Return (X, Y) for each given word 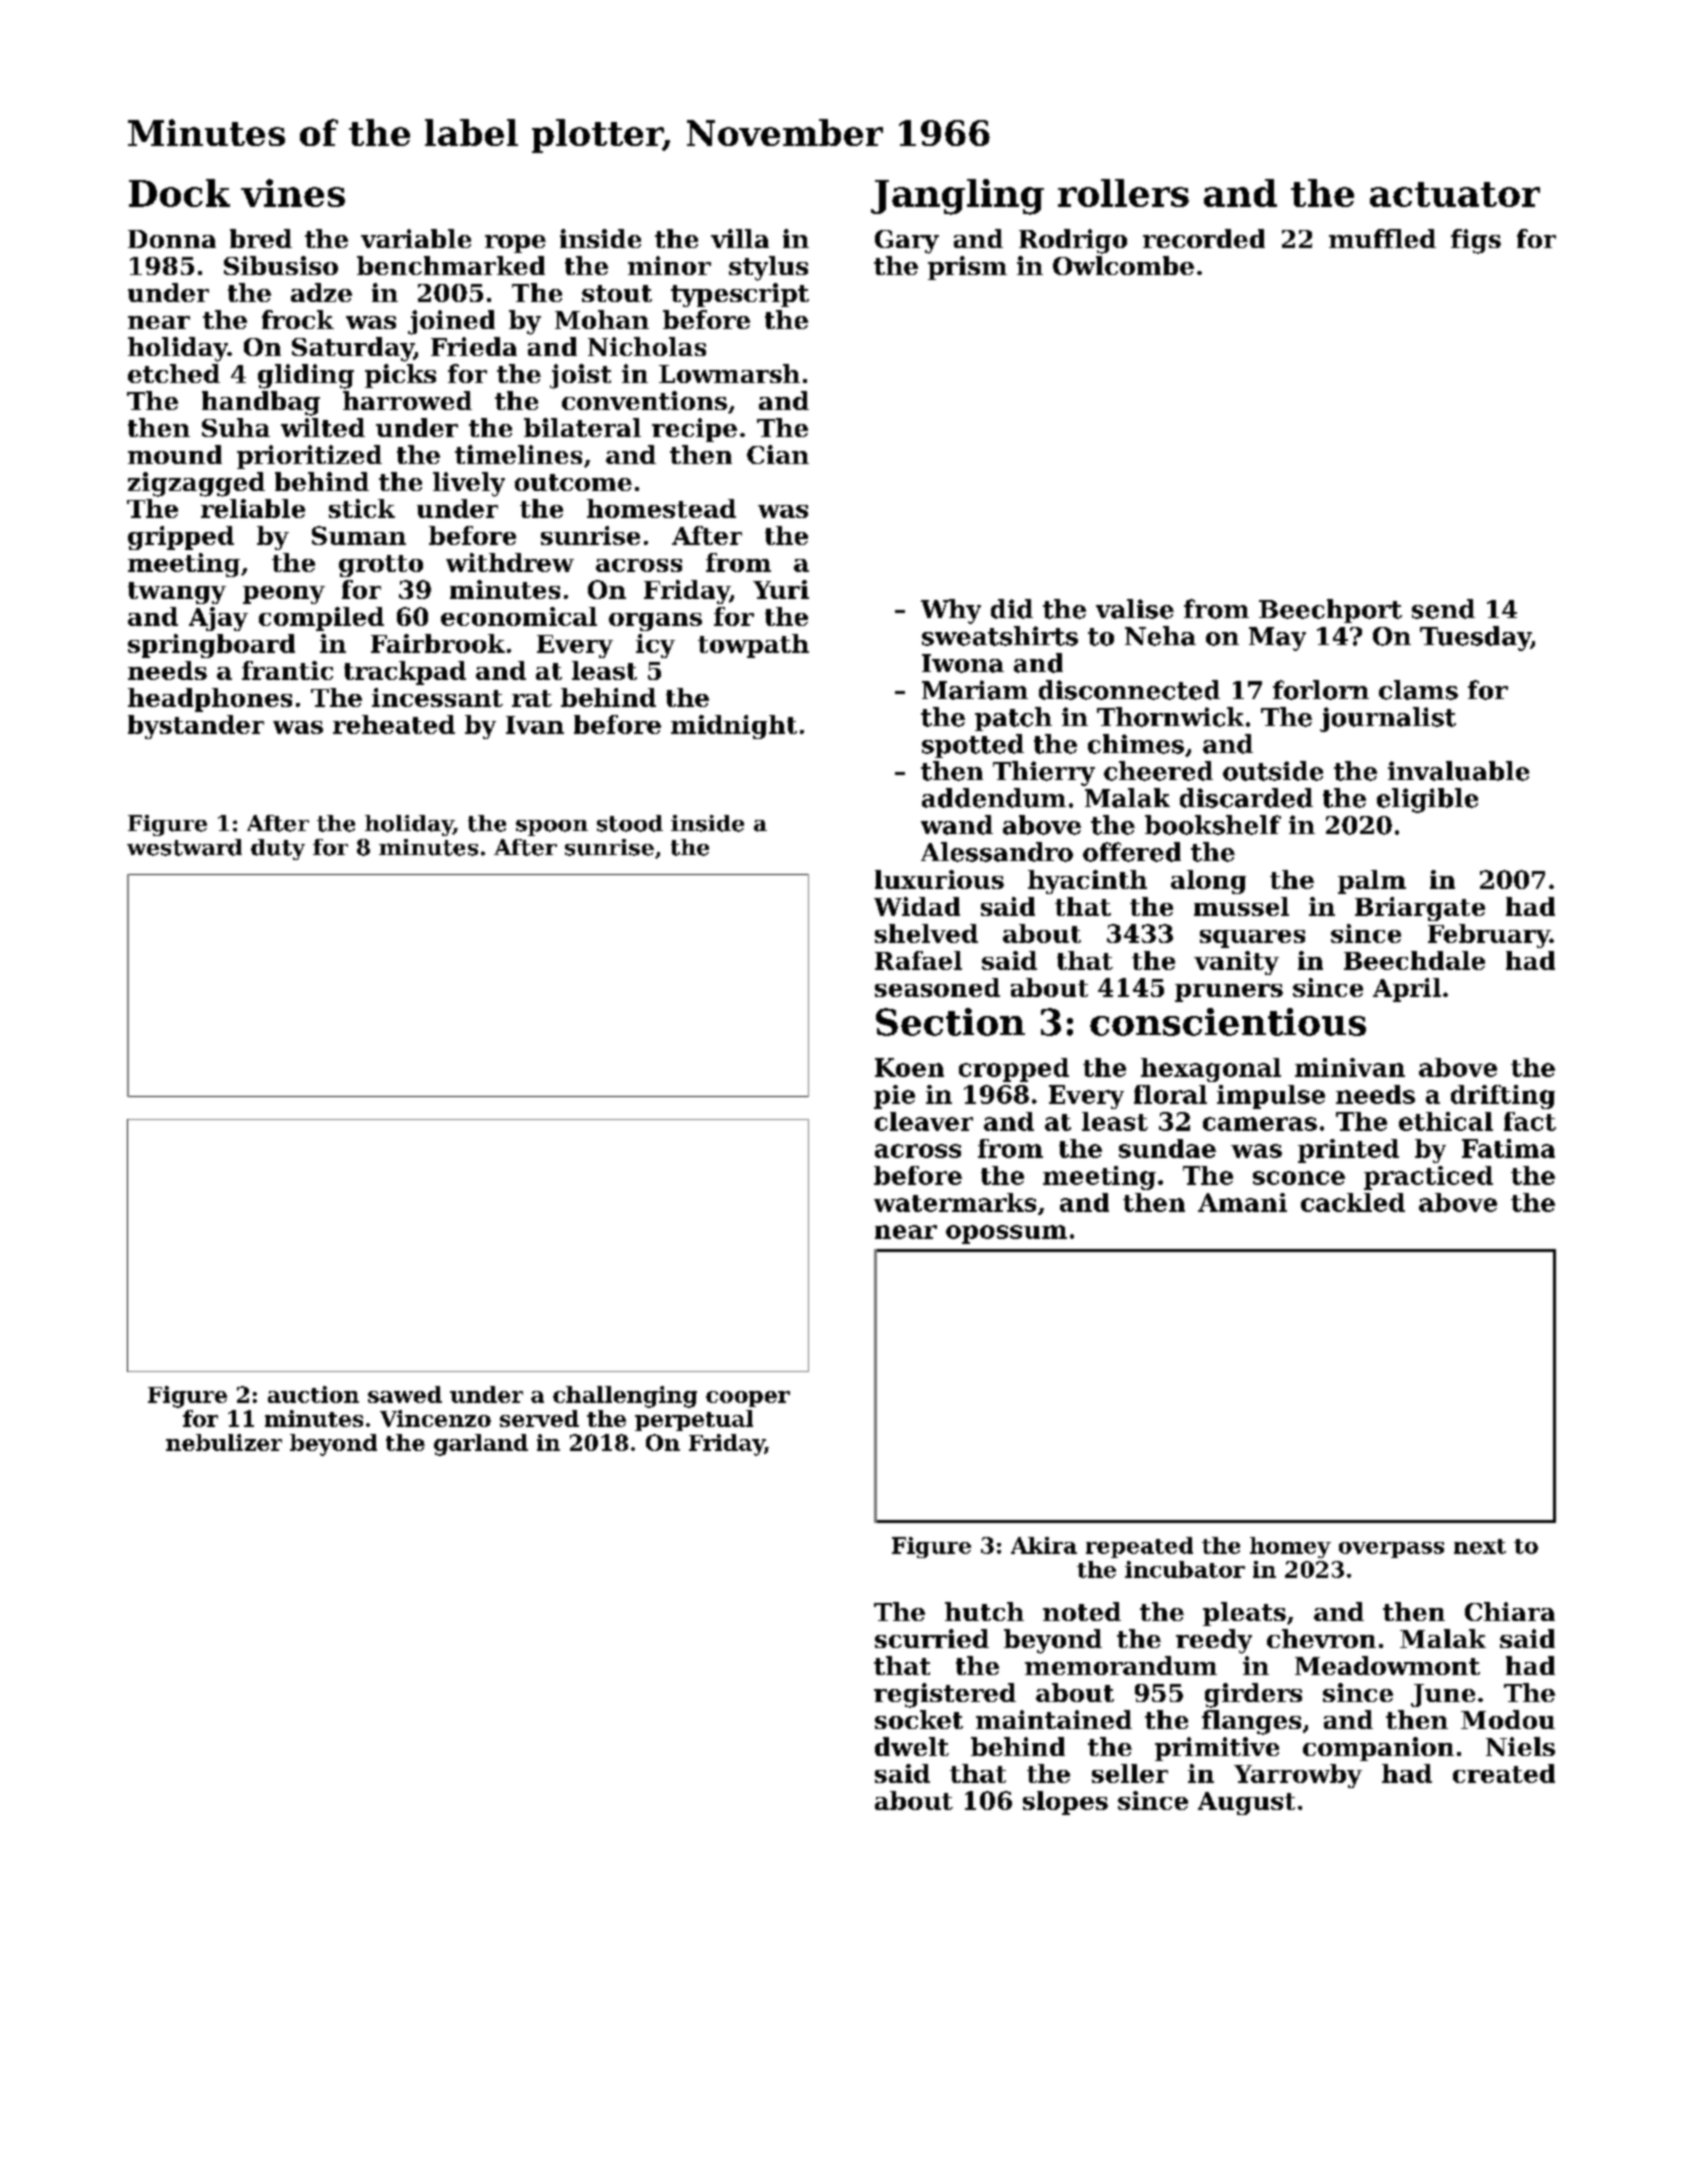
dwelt (912, 1746)
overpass (1391, 1550)
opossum (1006, 1234)
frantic (287, 670)
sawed (405, 1394)
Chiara (1510, 1611)
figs (1476, 241)
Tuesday (1475, 638)
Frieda (474, 346)
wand (957, 825)
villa (740, 238)
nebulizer (224, 1442)
